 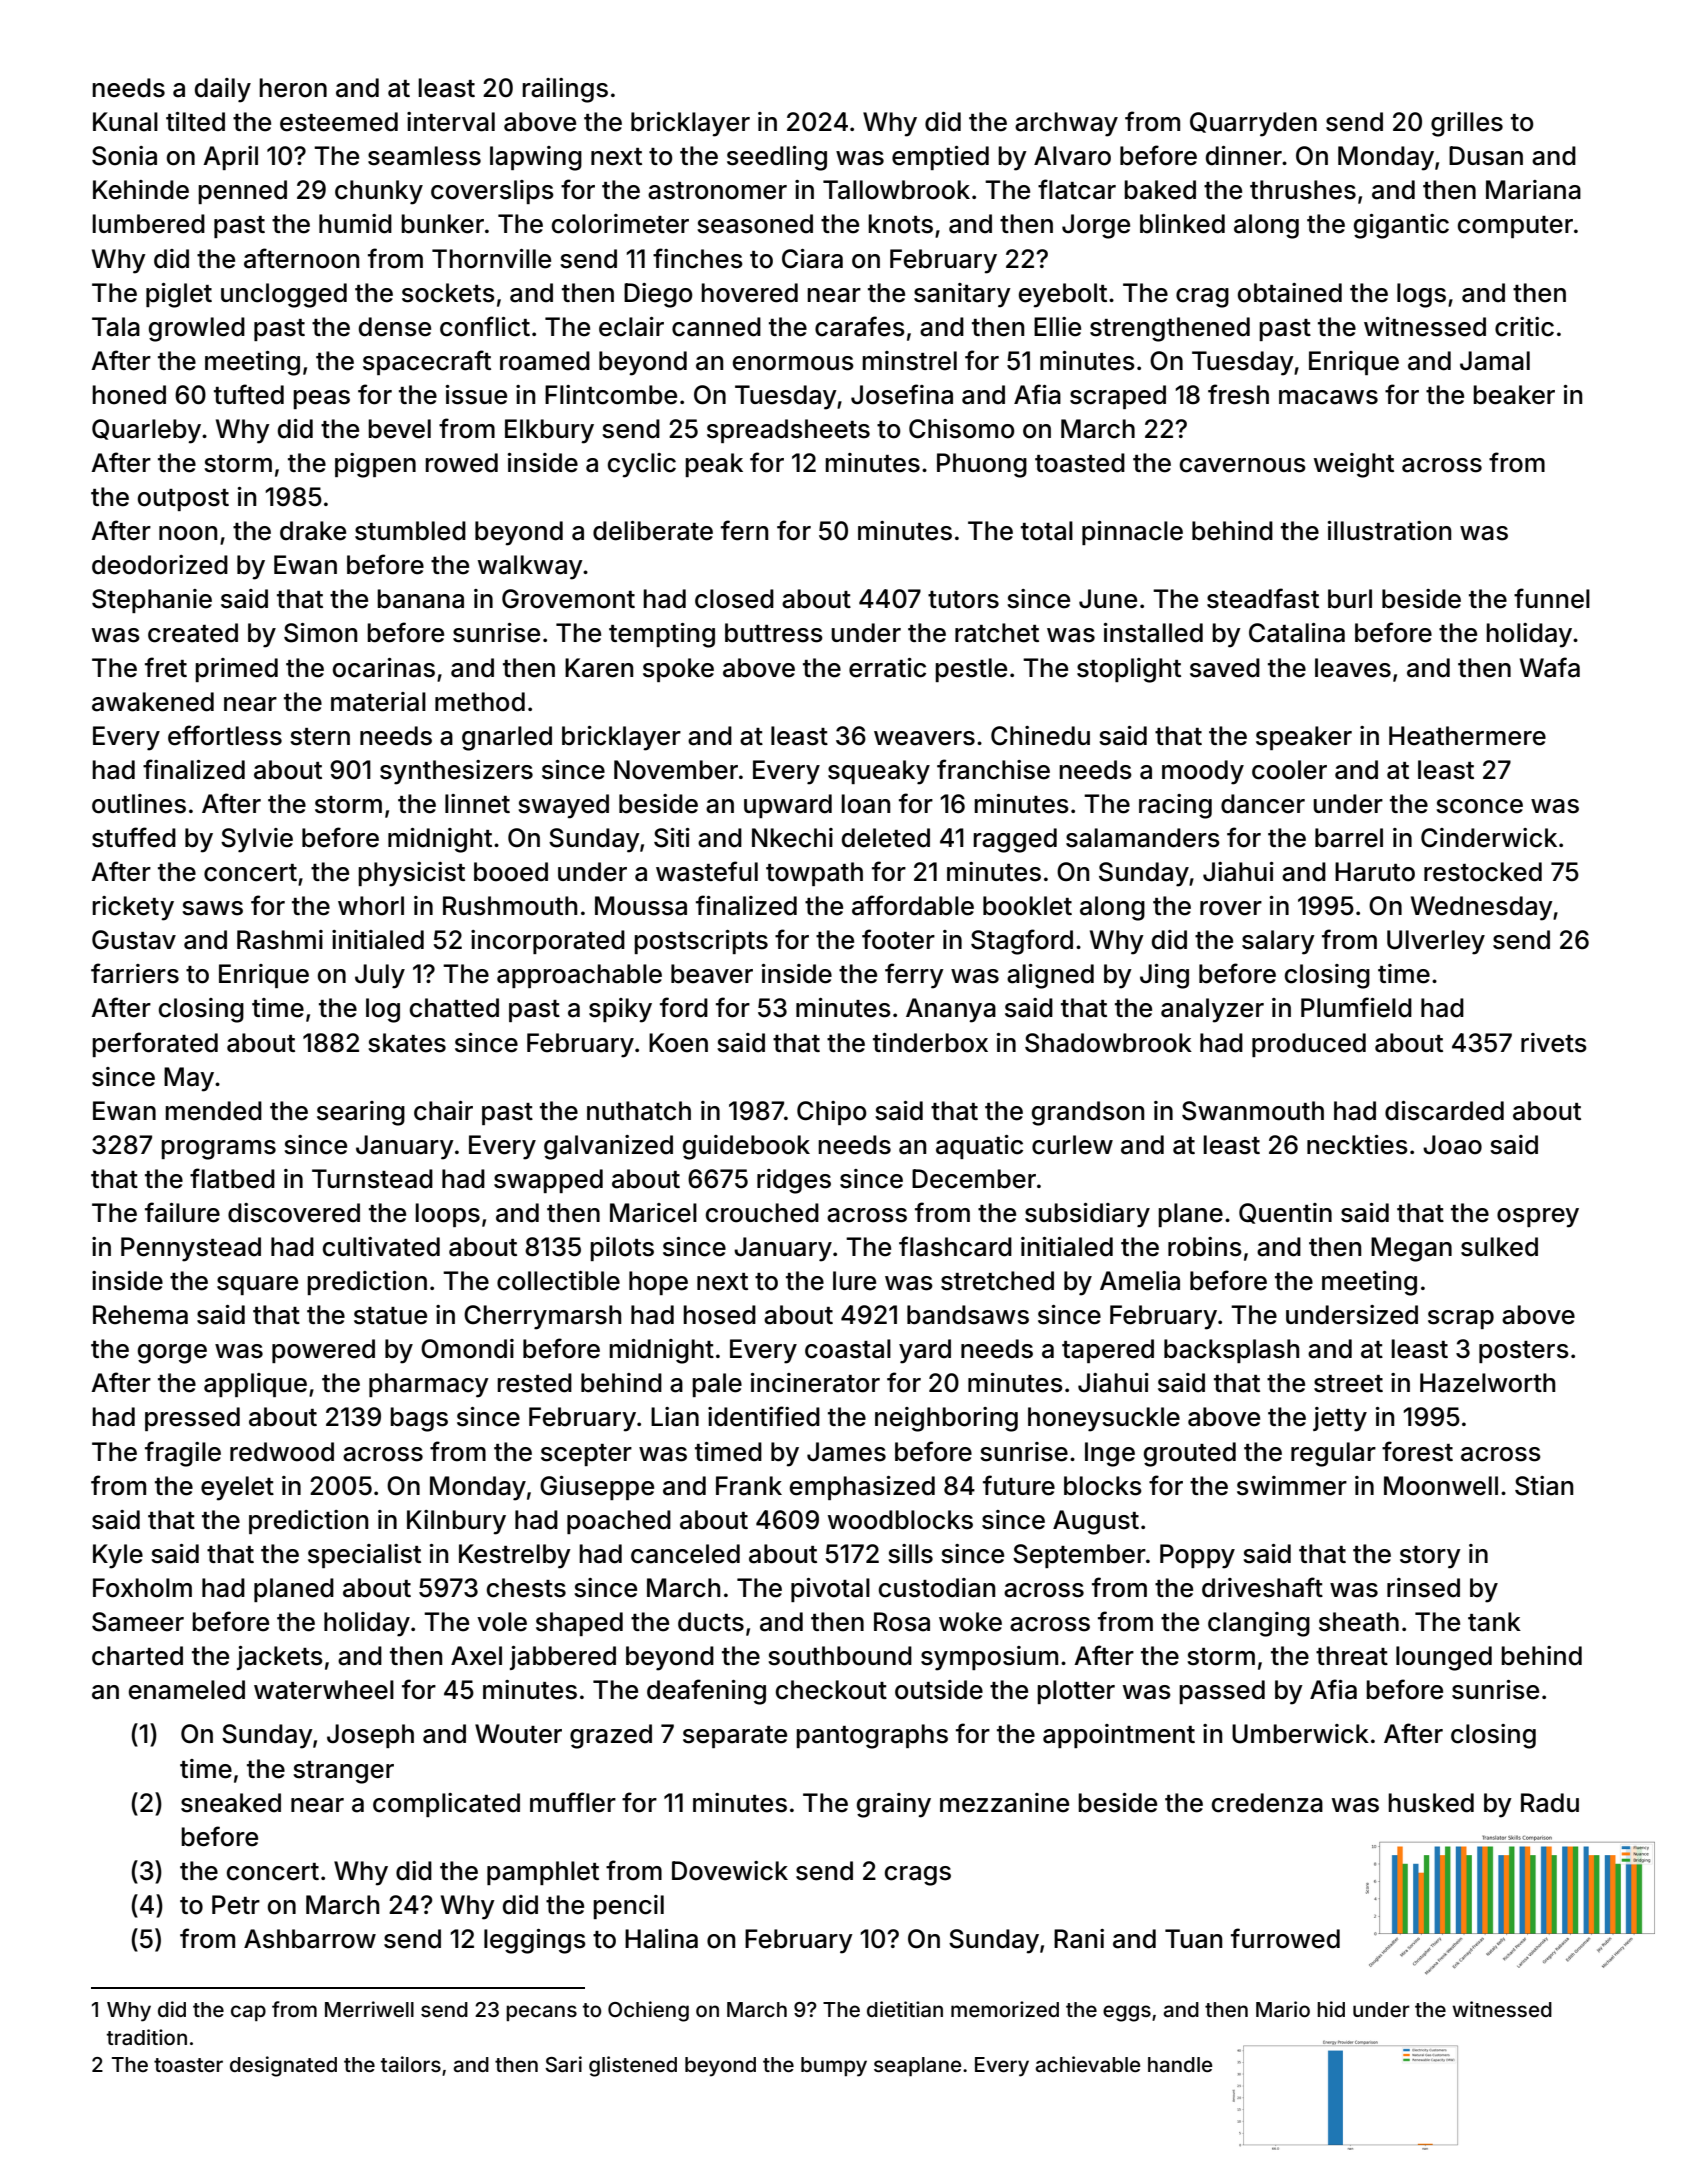 What do you see at coordinates (1057, 327) in the page?
I see `Ellie` at bounding box center [1057, 327].
